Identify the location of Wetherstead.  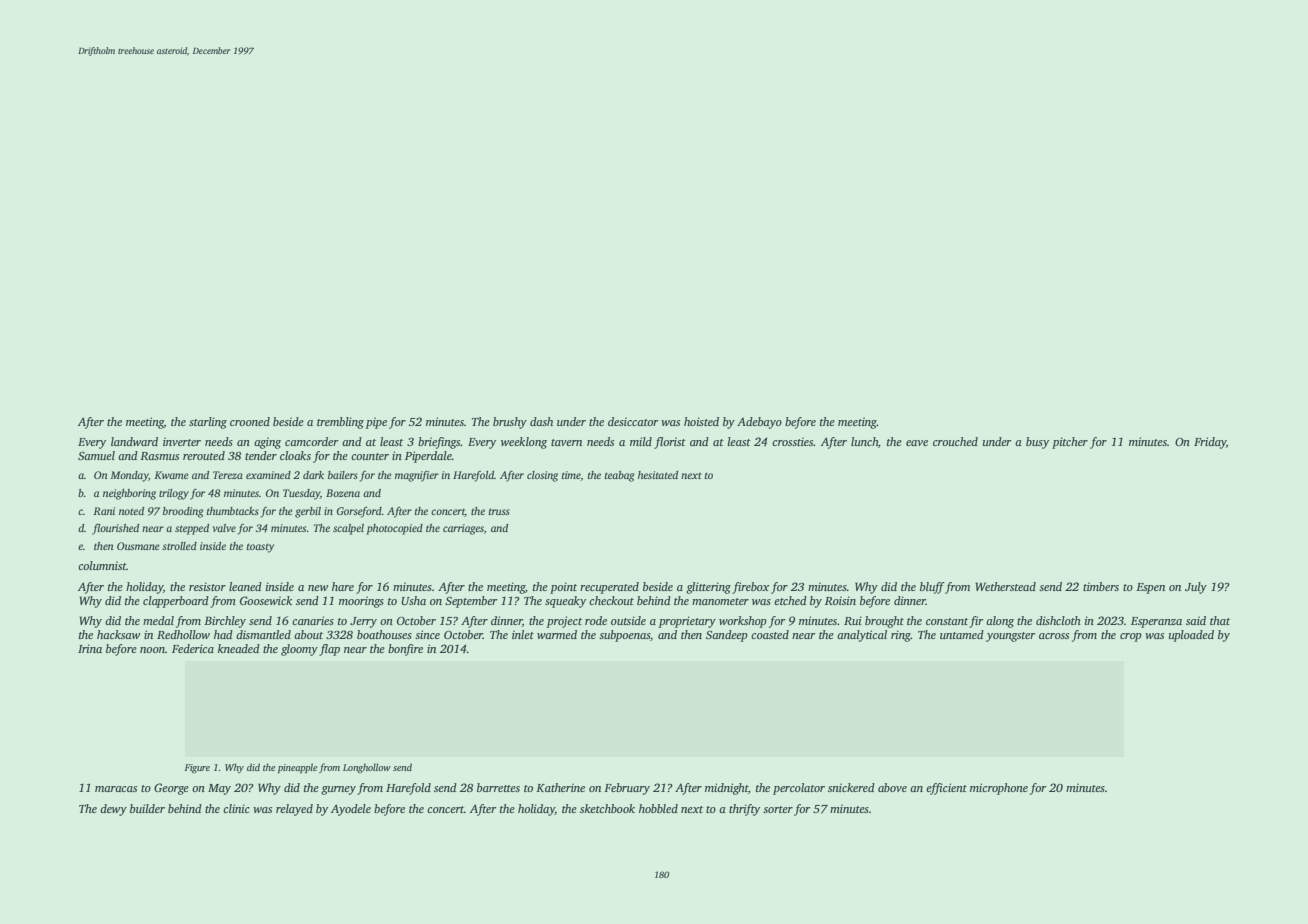
(1005, 586).
